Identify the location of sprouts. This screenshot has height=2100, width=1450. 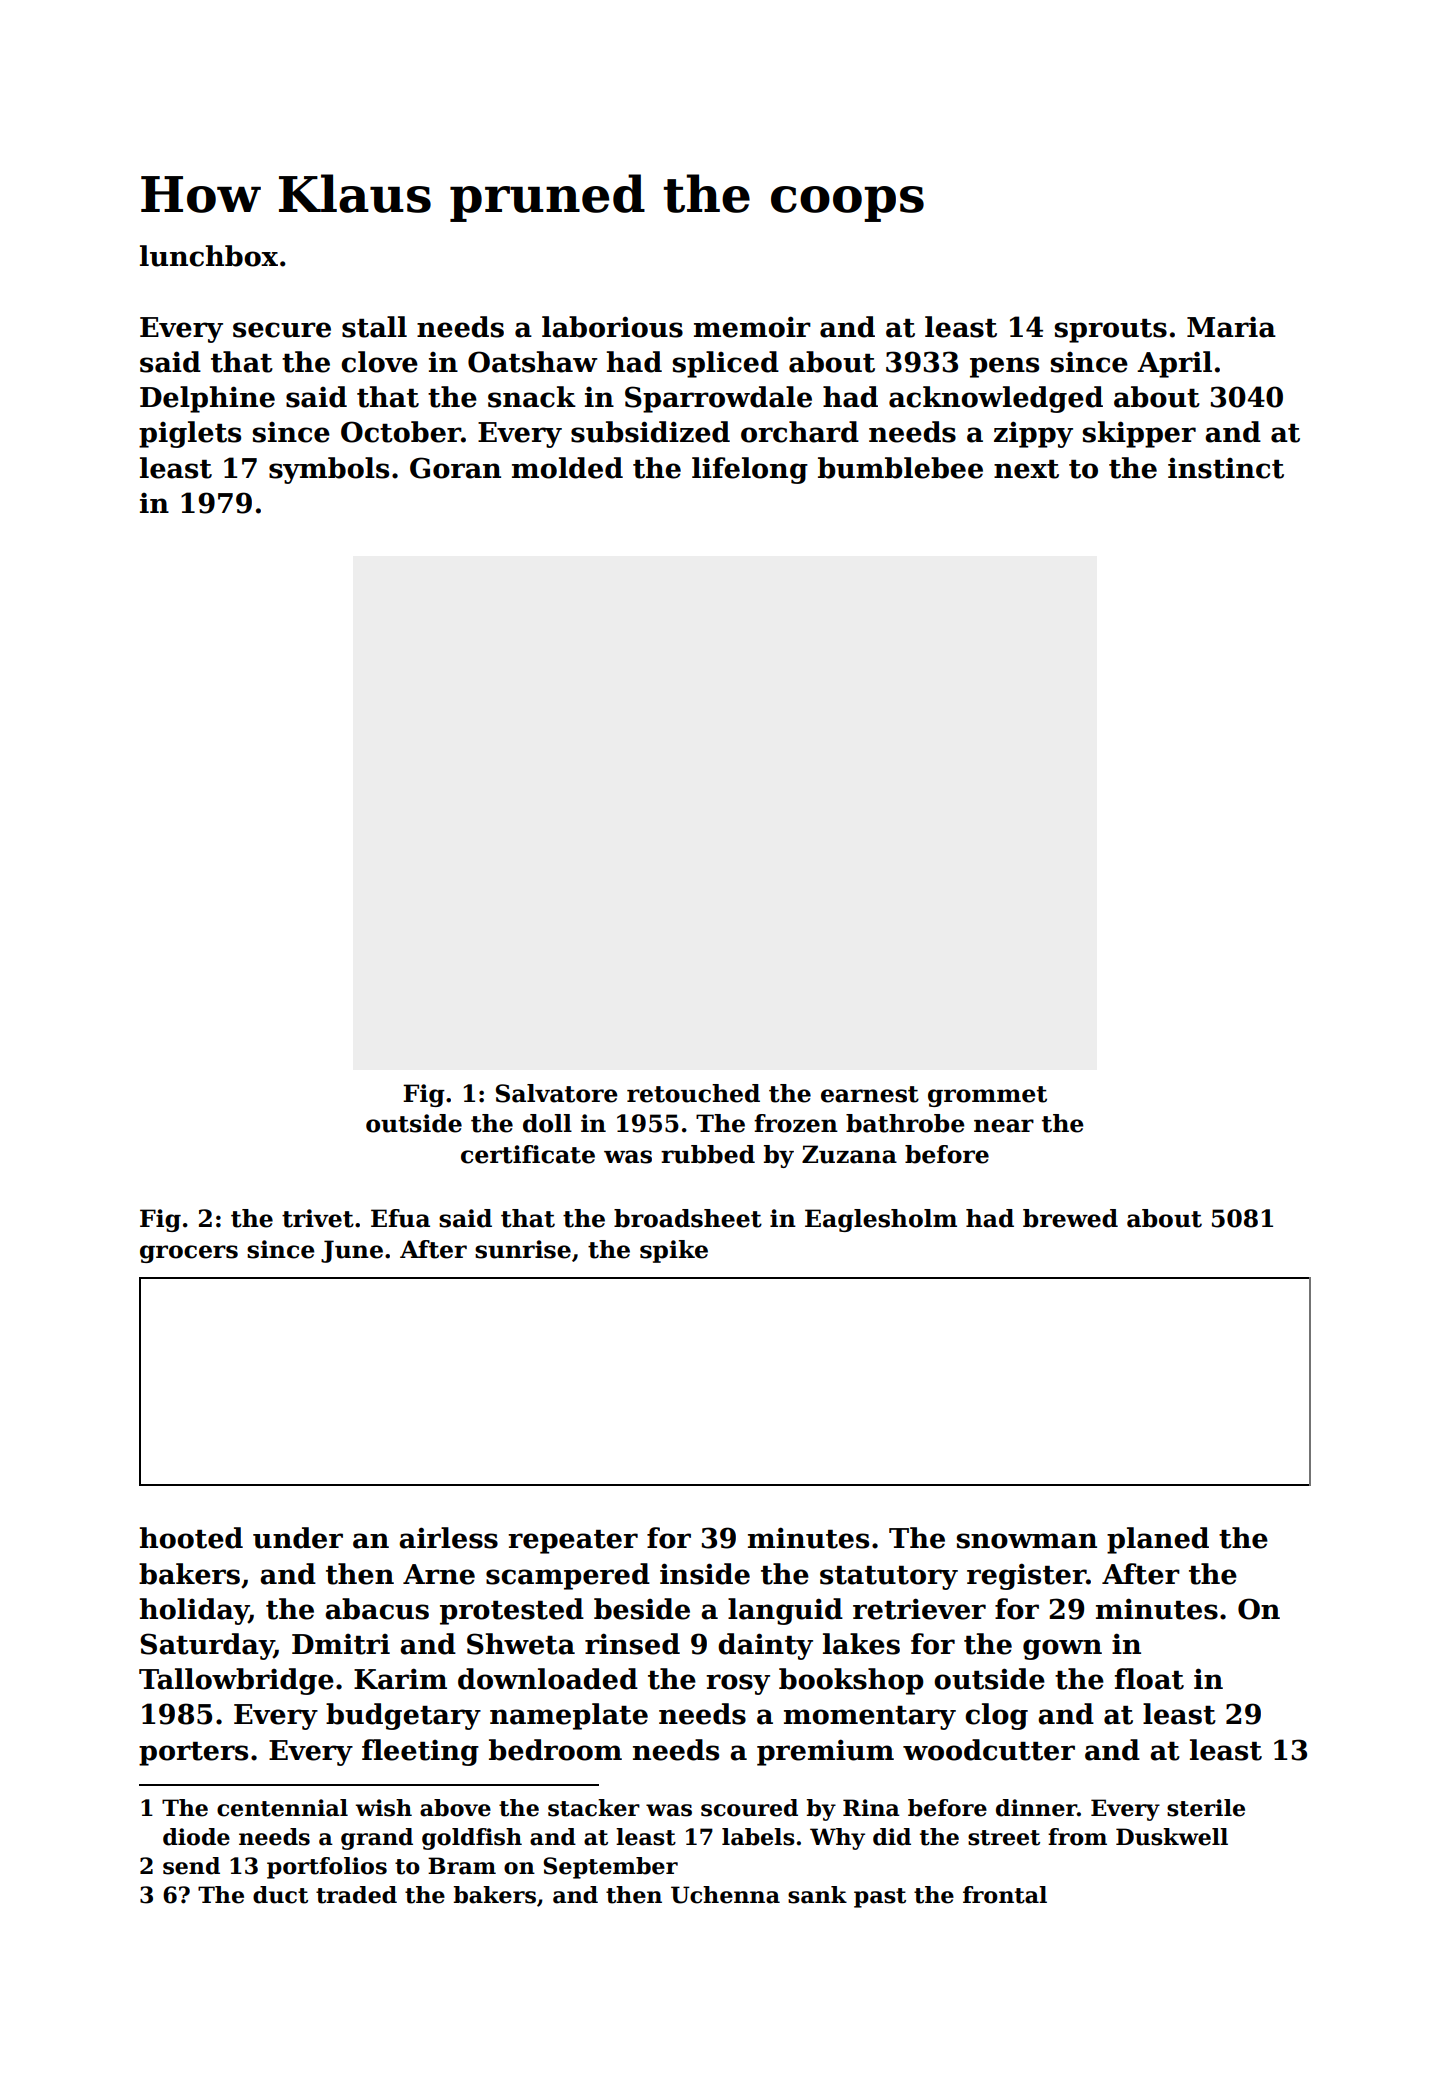
(1111, 331).
